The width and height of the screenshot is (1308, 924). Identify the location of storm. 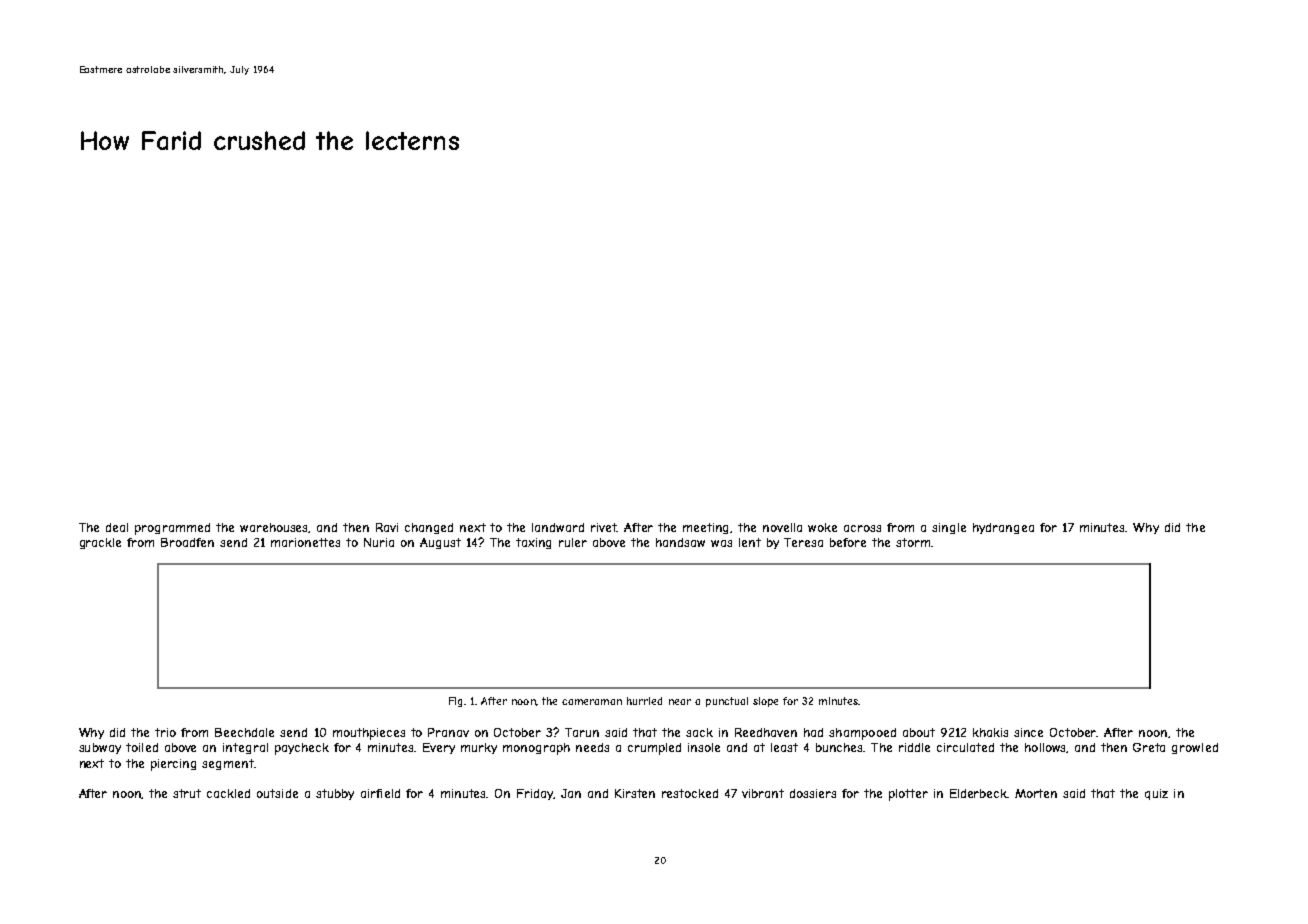
(913, 542).
